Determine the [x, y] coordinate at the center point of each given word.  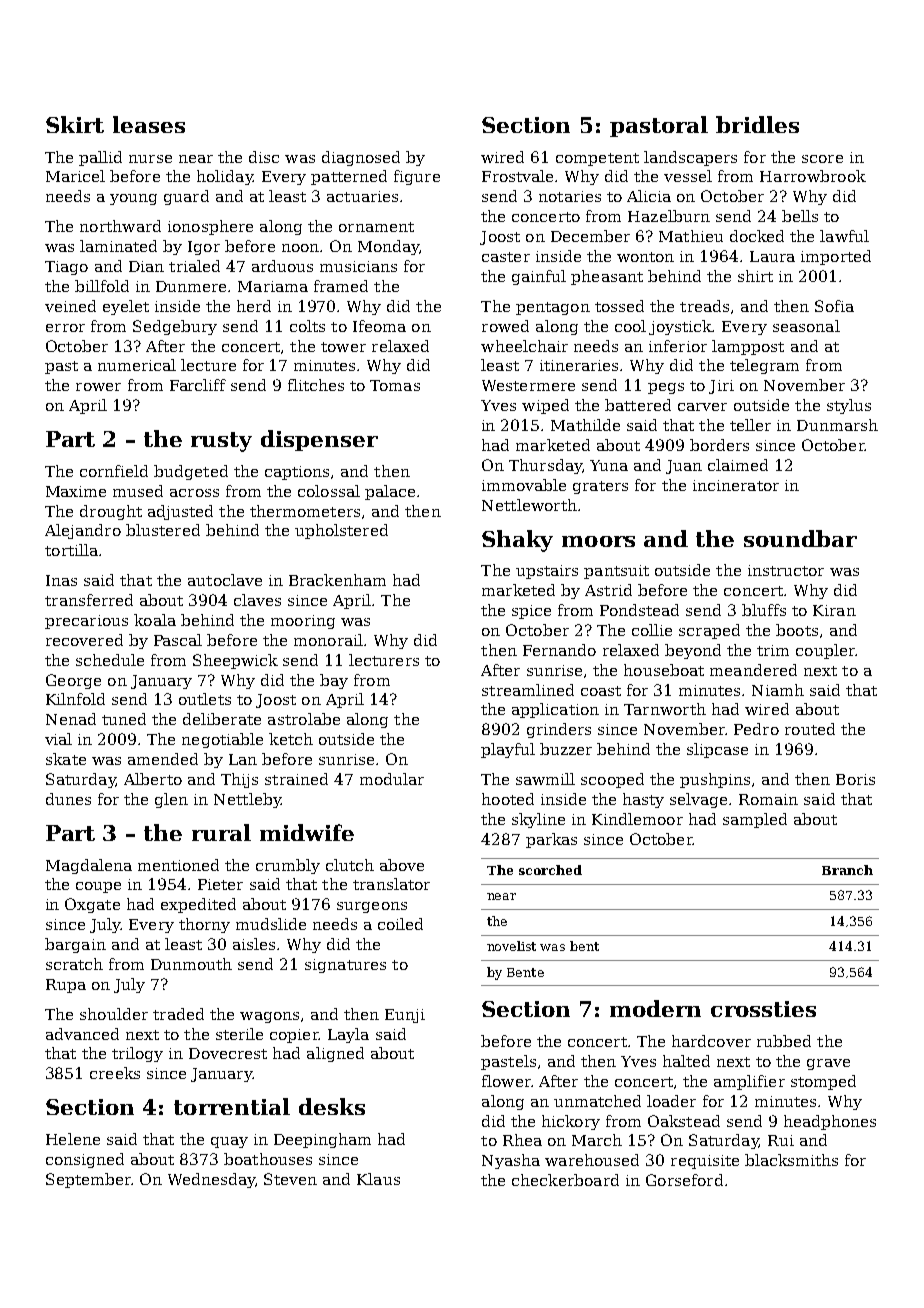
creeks [115, 1073]
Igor [204, 248]
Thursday [545, 466]
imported [836, 257]
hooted [508, 799]
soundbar [800, 538]
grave [828, 1064]
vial [58, 739]
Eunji [405, 1016]
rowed [505, 326]
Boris [855, 779]
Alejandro [83, 531]
